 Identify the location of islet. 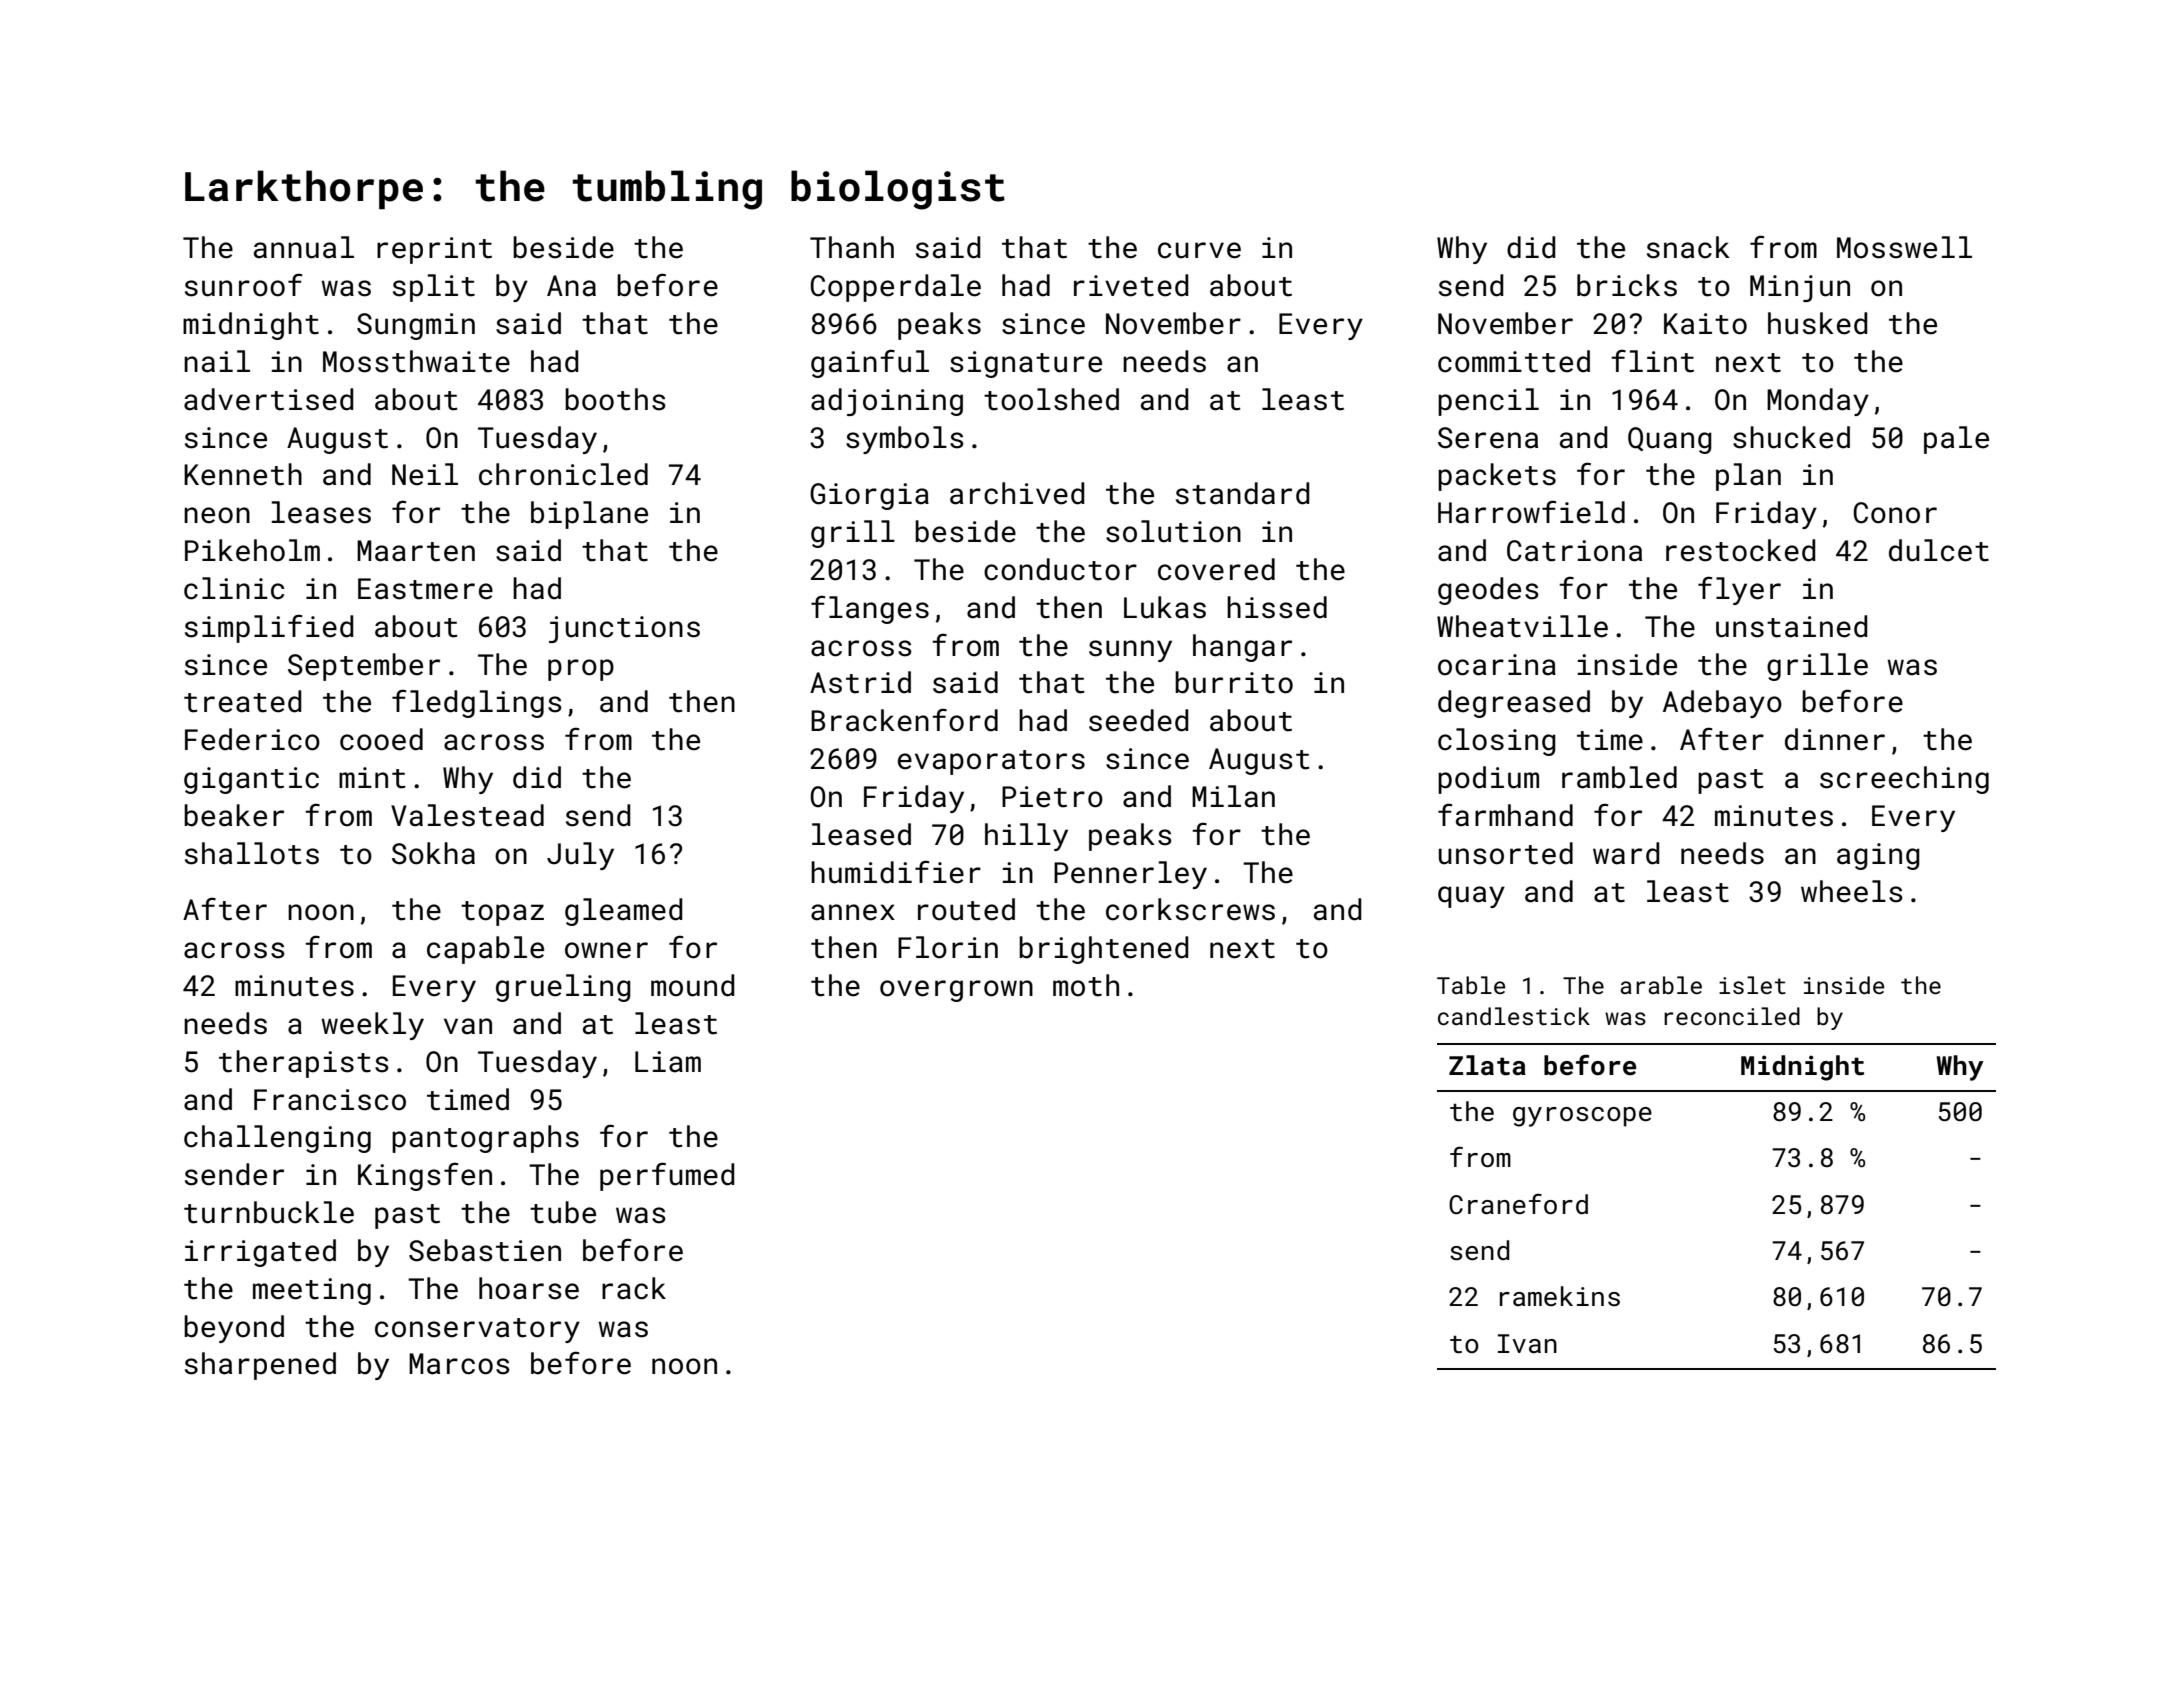
(1752, 985).
